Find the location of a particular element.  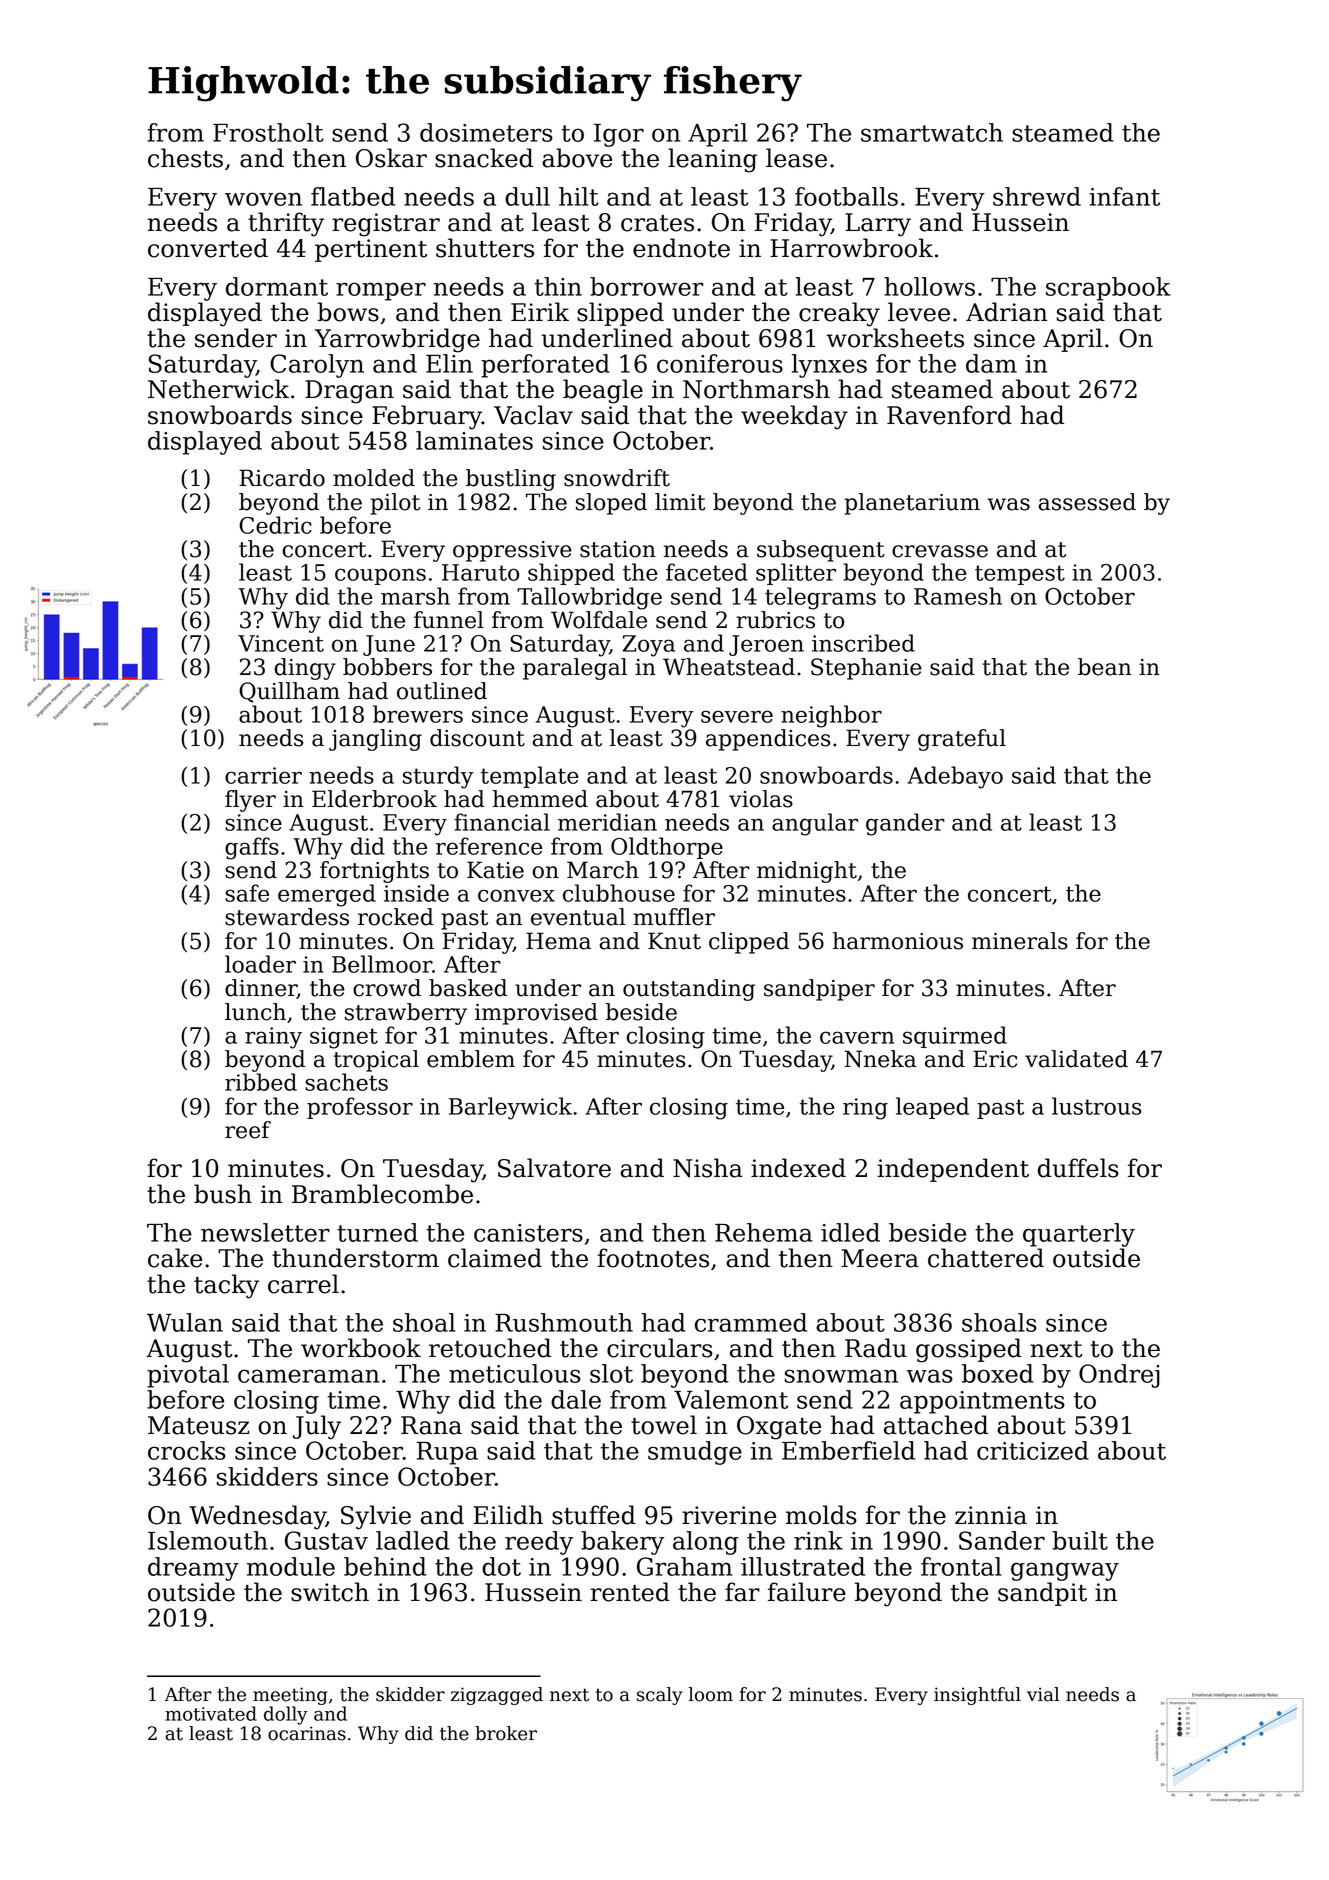

ocarinas is located at coordinates (307, 1733).
